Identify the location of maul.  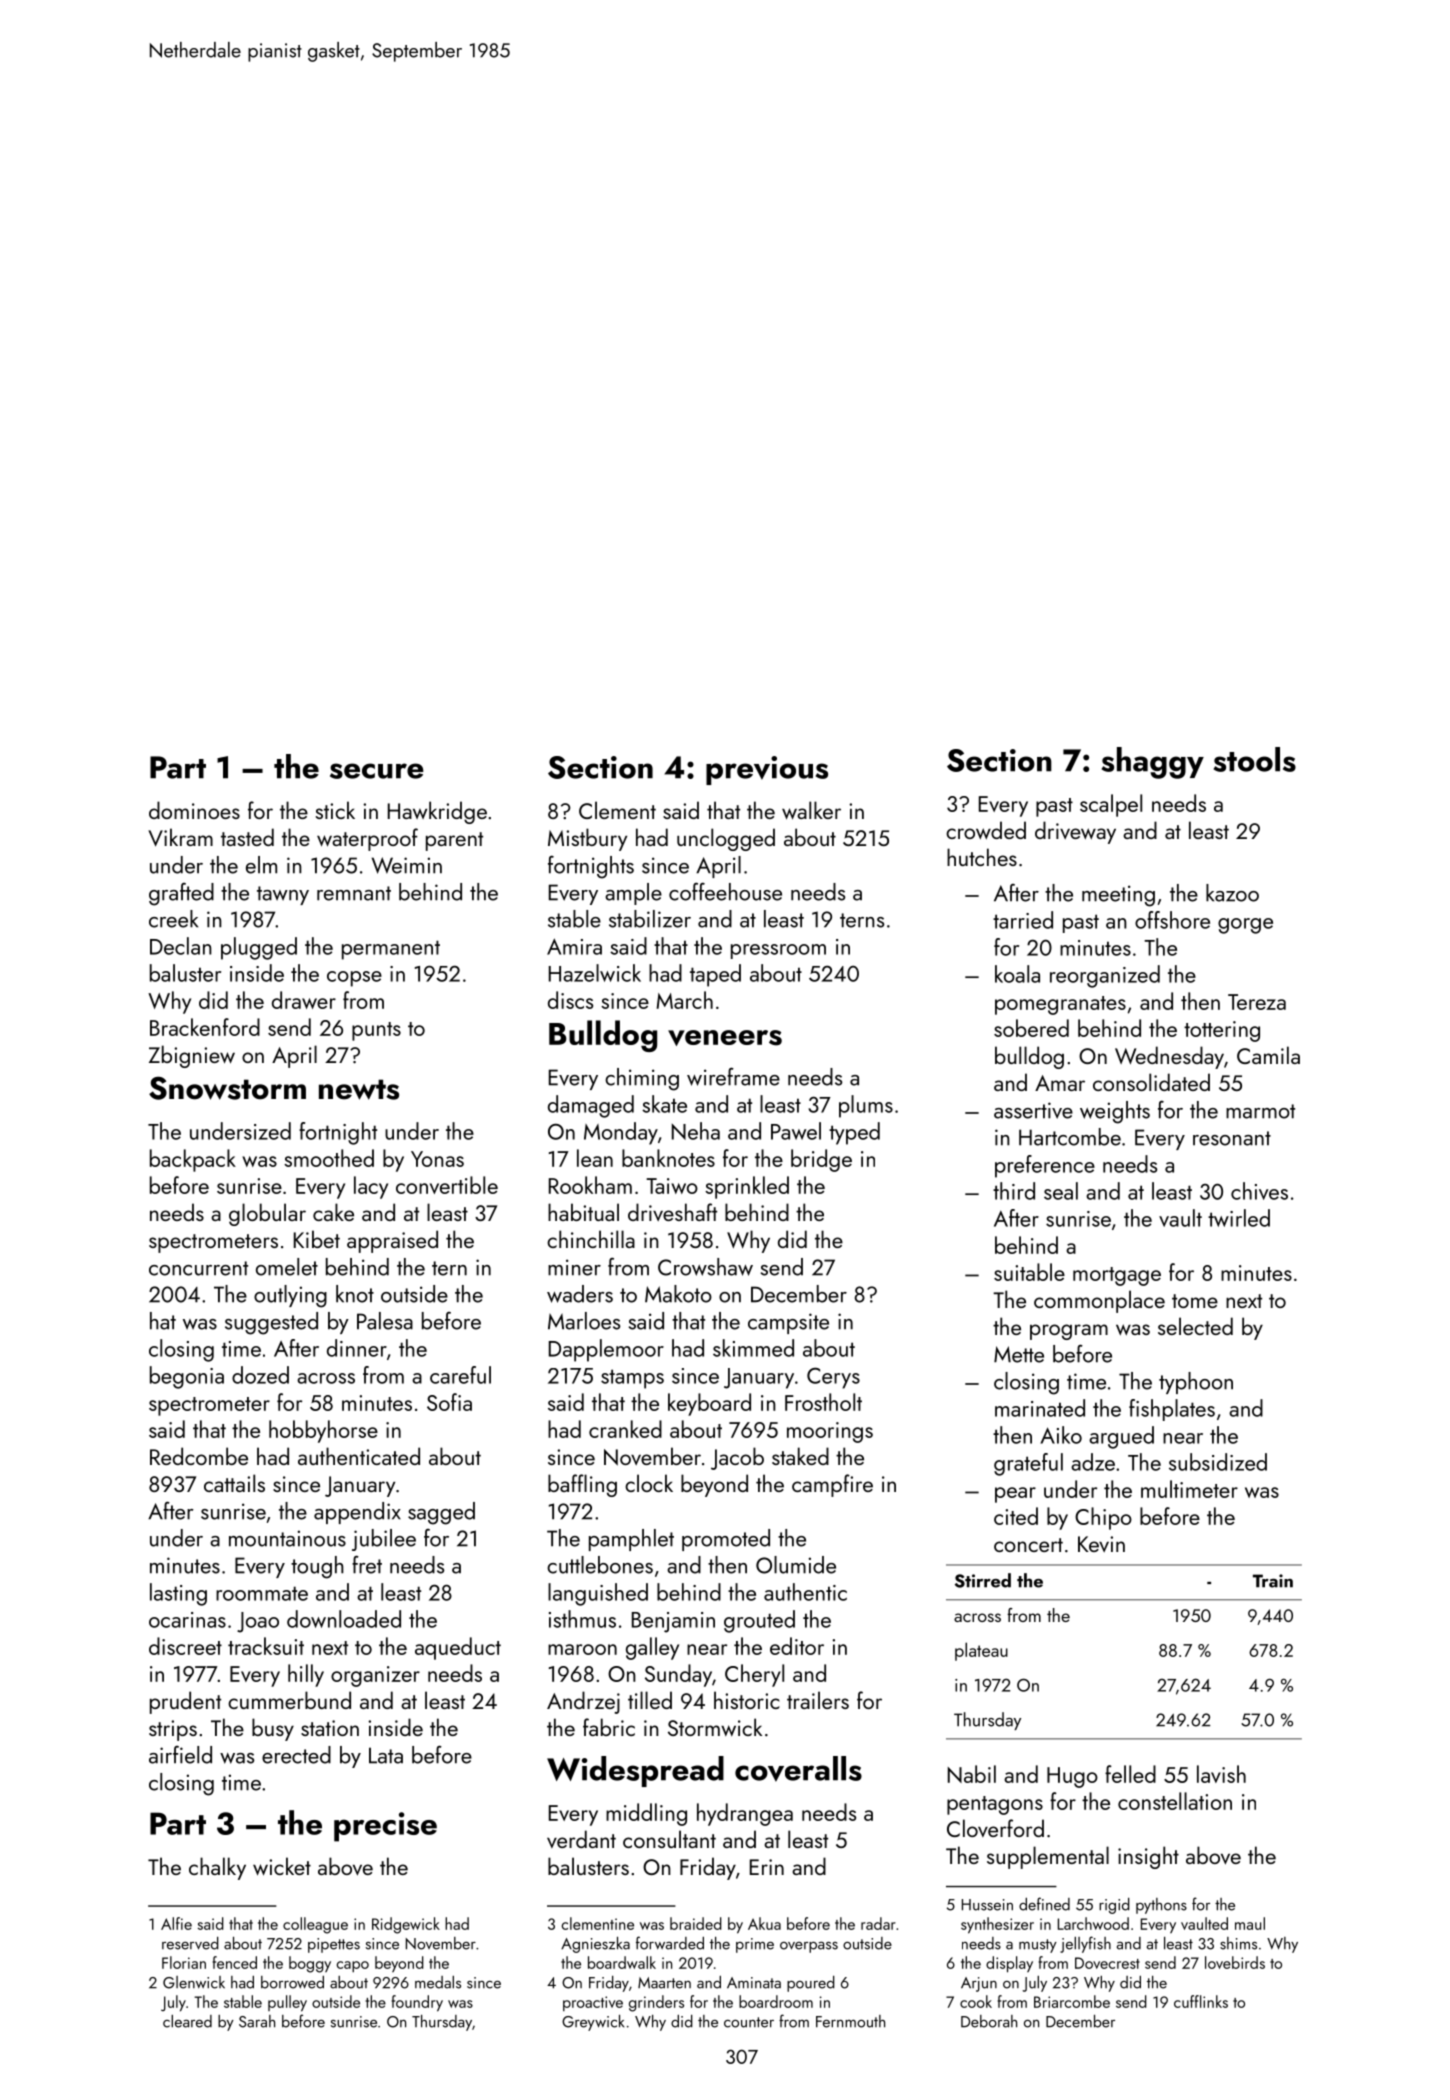
(1250, 1923).
